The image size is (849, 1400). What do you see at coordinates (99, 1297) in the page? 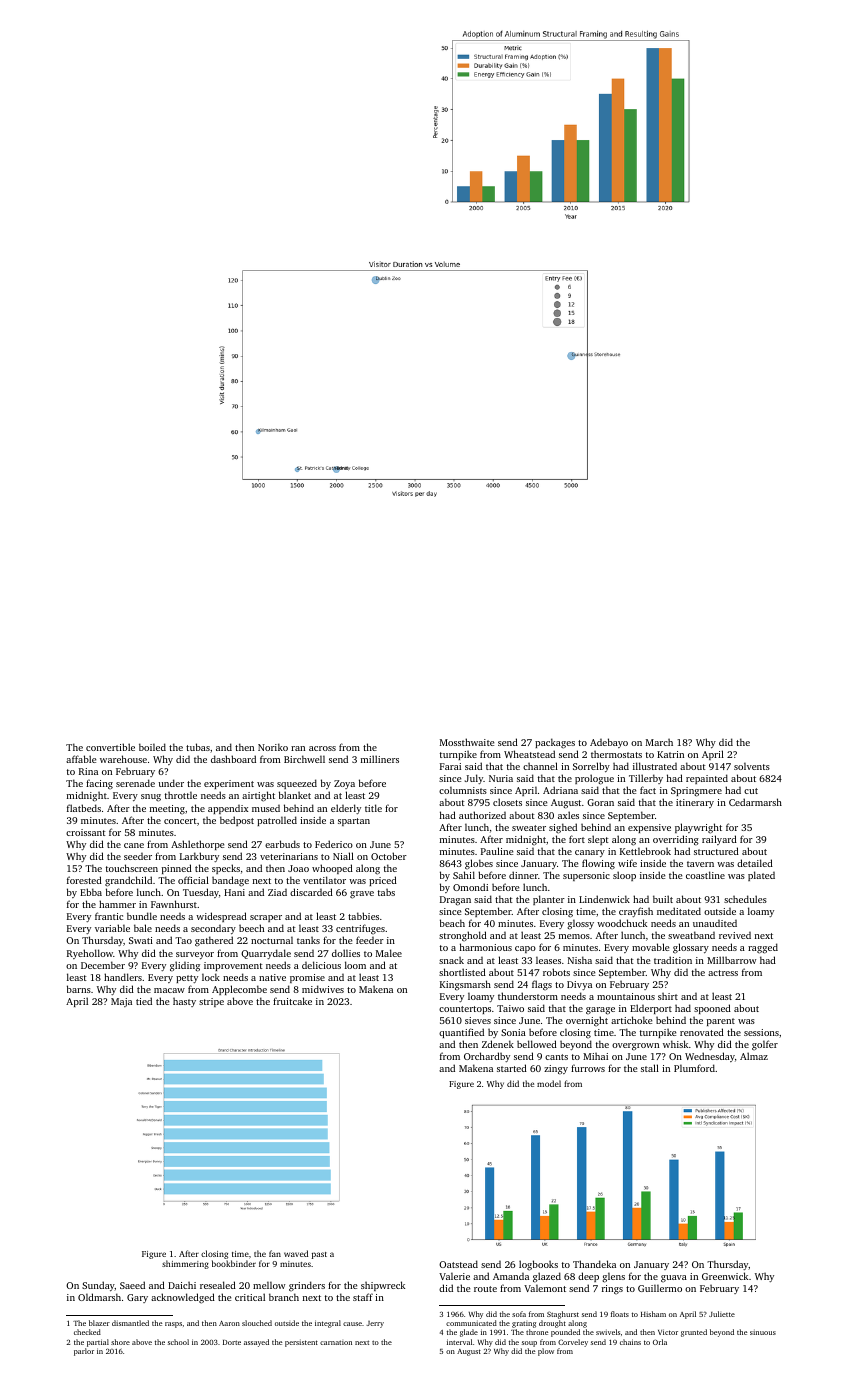
I see `Oldmarsh` at bounding box center [99, 1297].
